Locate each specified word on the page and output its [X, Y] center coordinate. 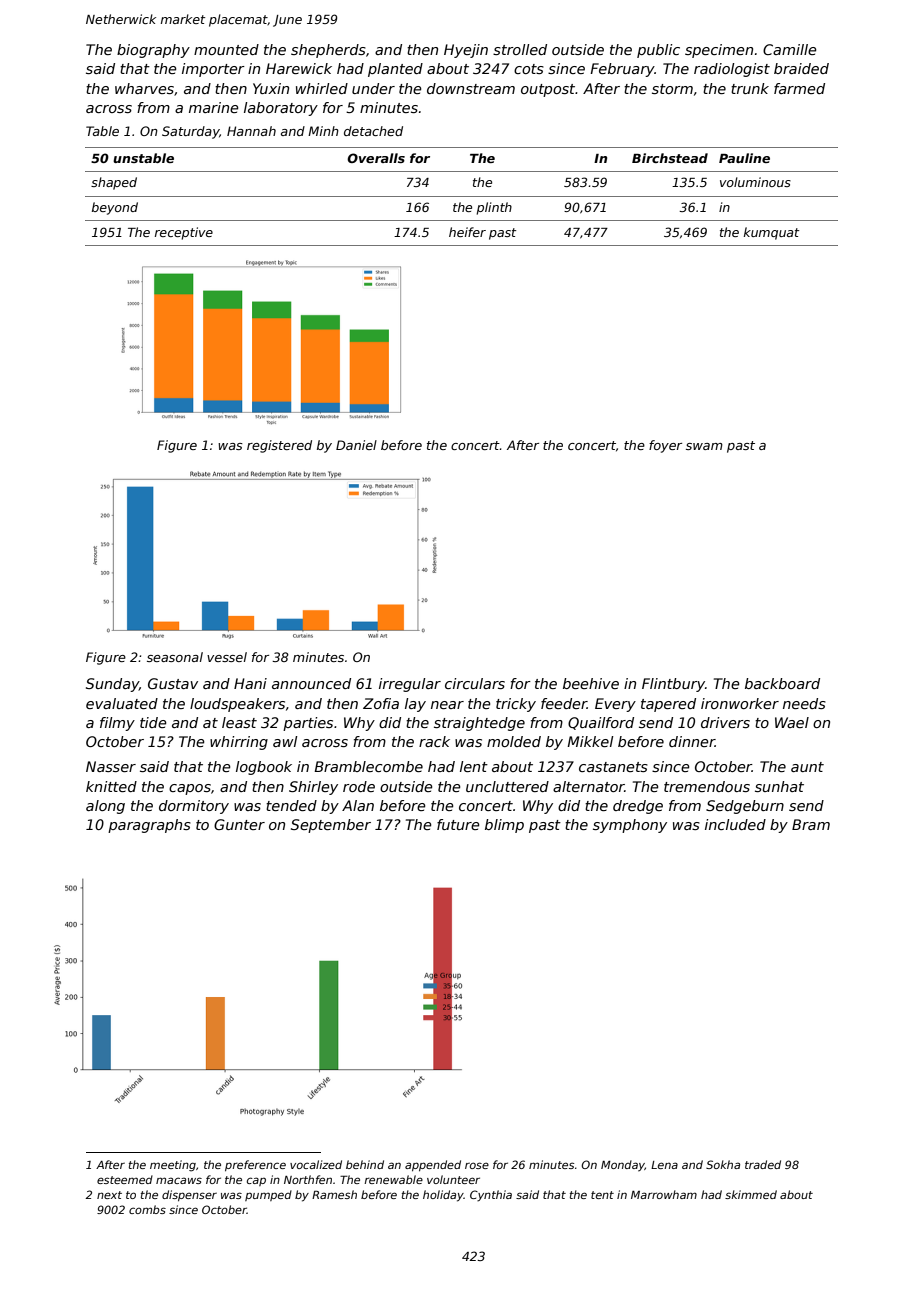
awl [285, 741]
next [109, 1195]
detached [373, 131]
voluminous [755, 182]
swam [704, 446]
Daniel [356, 445]
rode [359, 786]
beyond [115, 208]
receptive [184, 233]
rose [477, 1165]
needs [804, 703]
